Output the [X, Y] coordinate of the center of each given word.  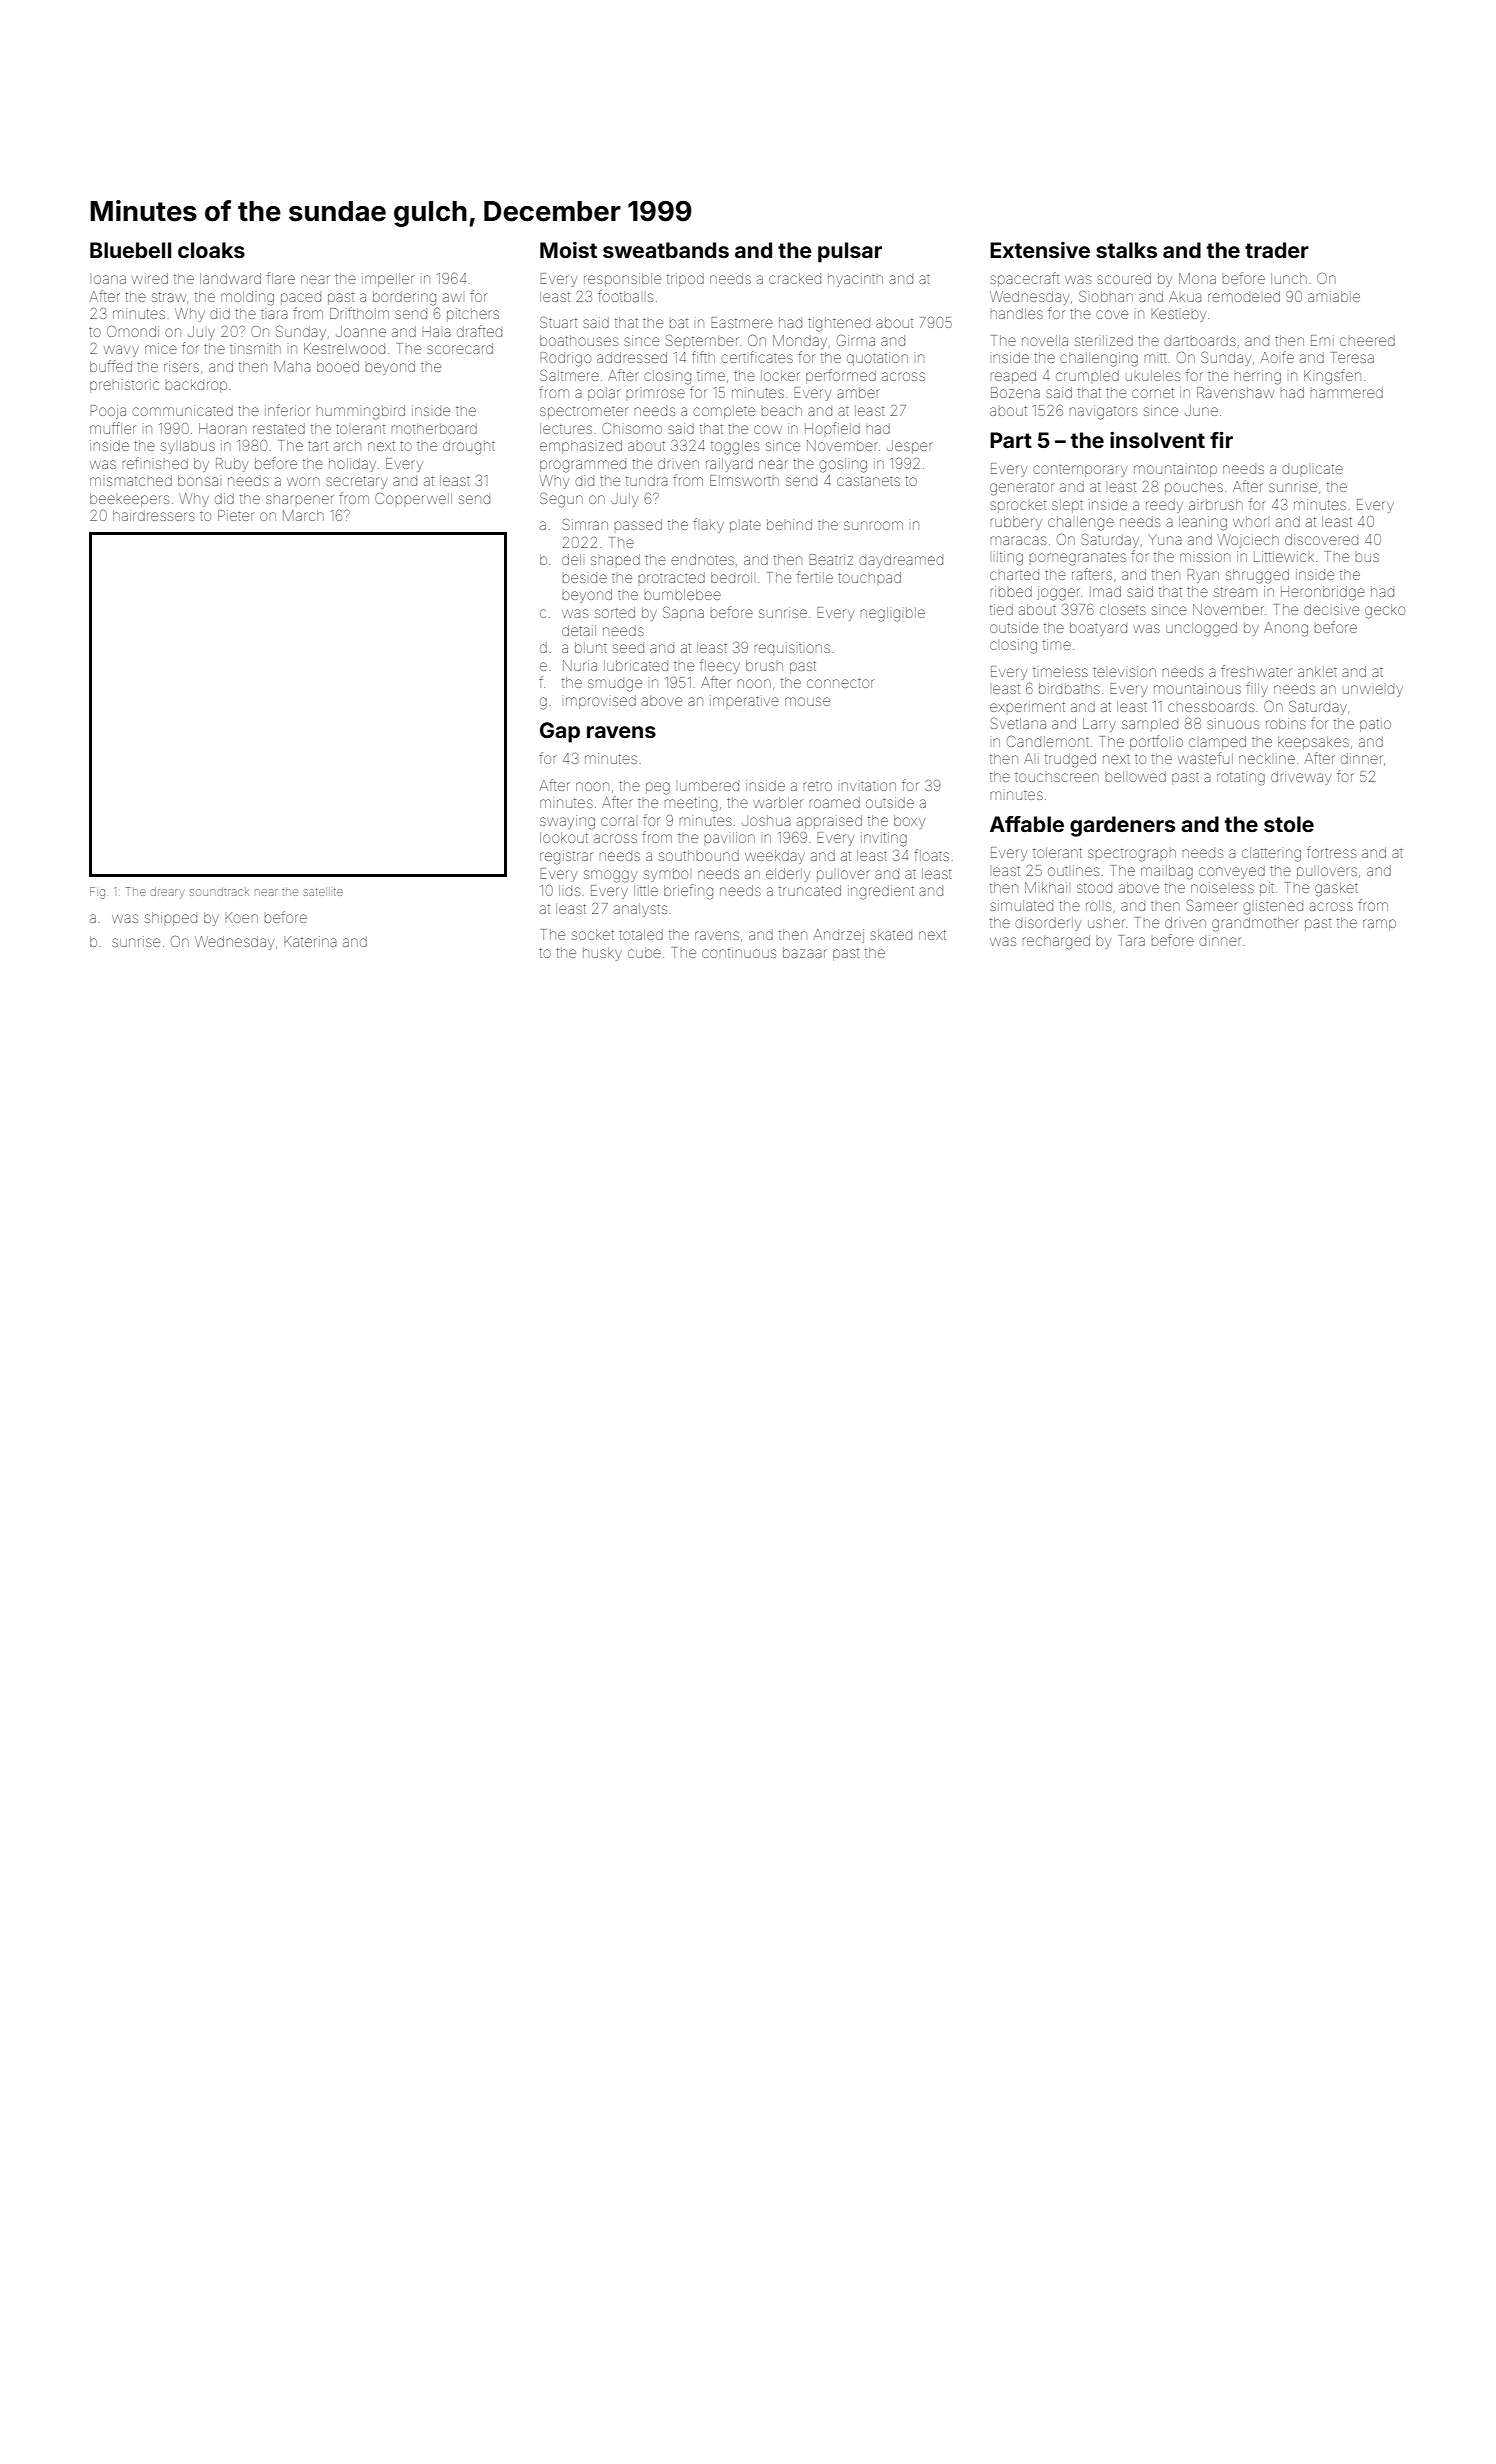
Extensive [1040, 250]
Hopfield [832, 428]
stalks [1126, 250]
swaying [567, 822]
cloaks [211, 250]
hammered [1347, 392]
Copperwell [413, 498]
